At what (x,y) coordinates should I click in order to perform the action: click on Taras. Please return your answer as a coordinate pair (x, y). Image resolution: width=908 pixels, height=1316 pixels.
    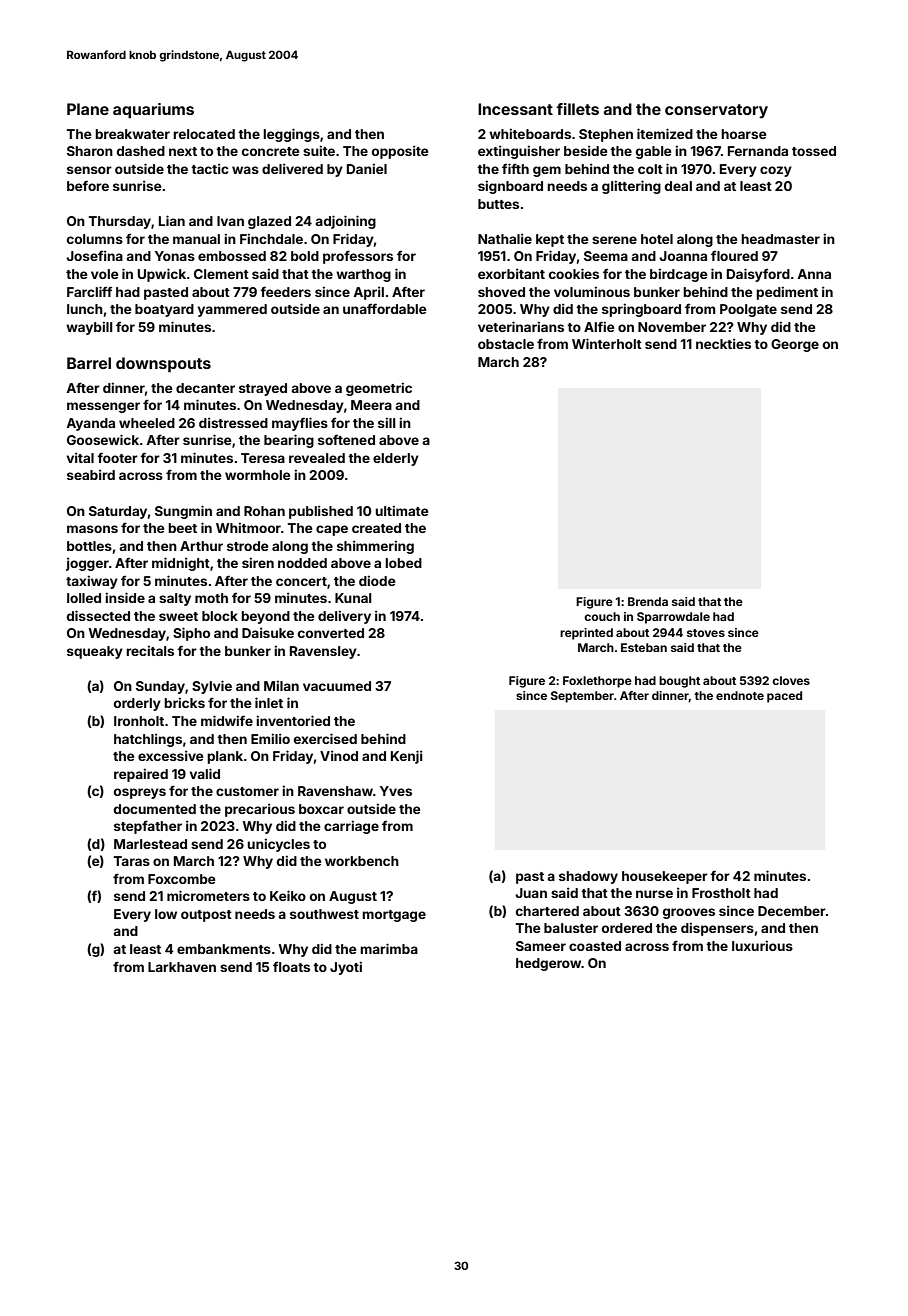
    Looking at the image, I should click on (132, 861).
